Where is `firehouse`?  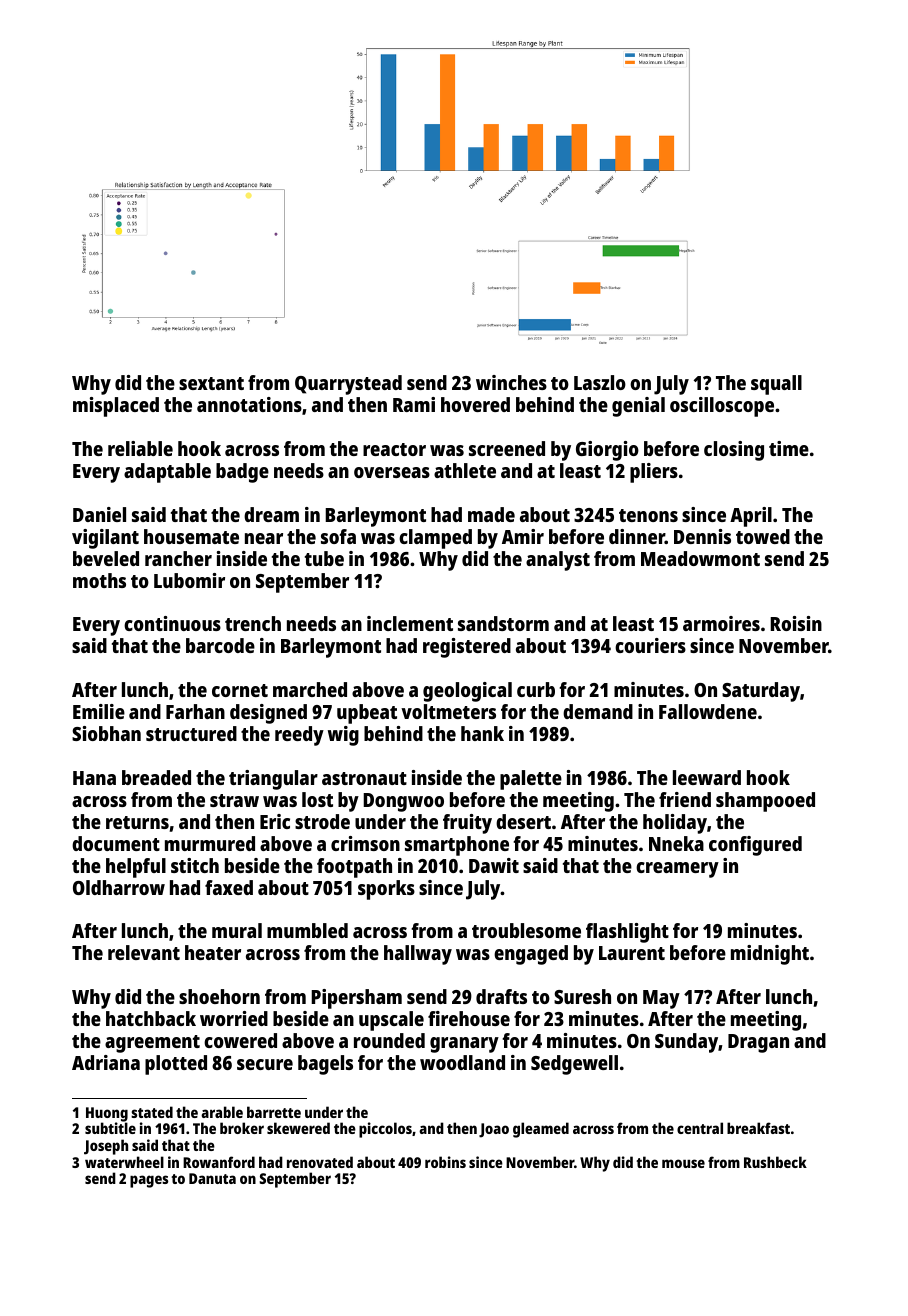
firehouse is located at coordinates (469, 1018).
